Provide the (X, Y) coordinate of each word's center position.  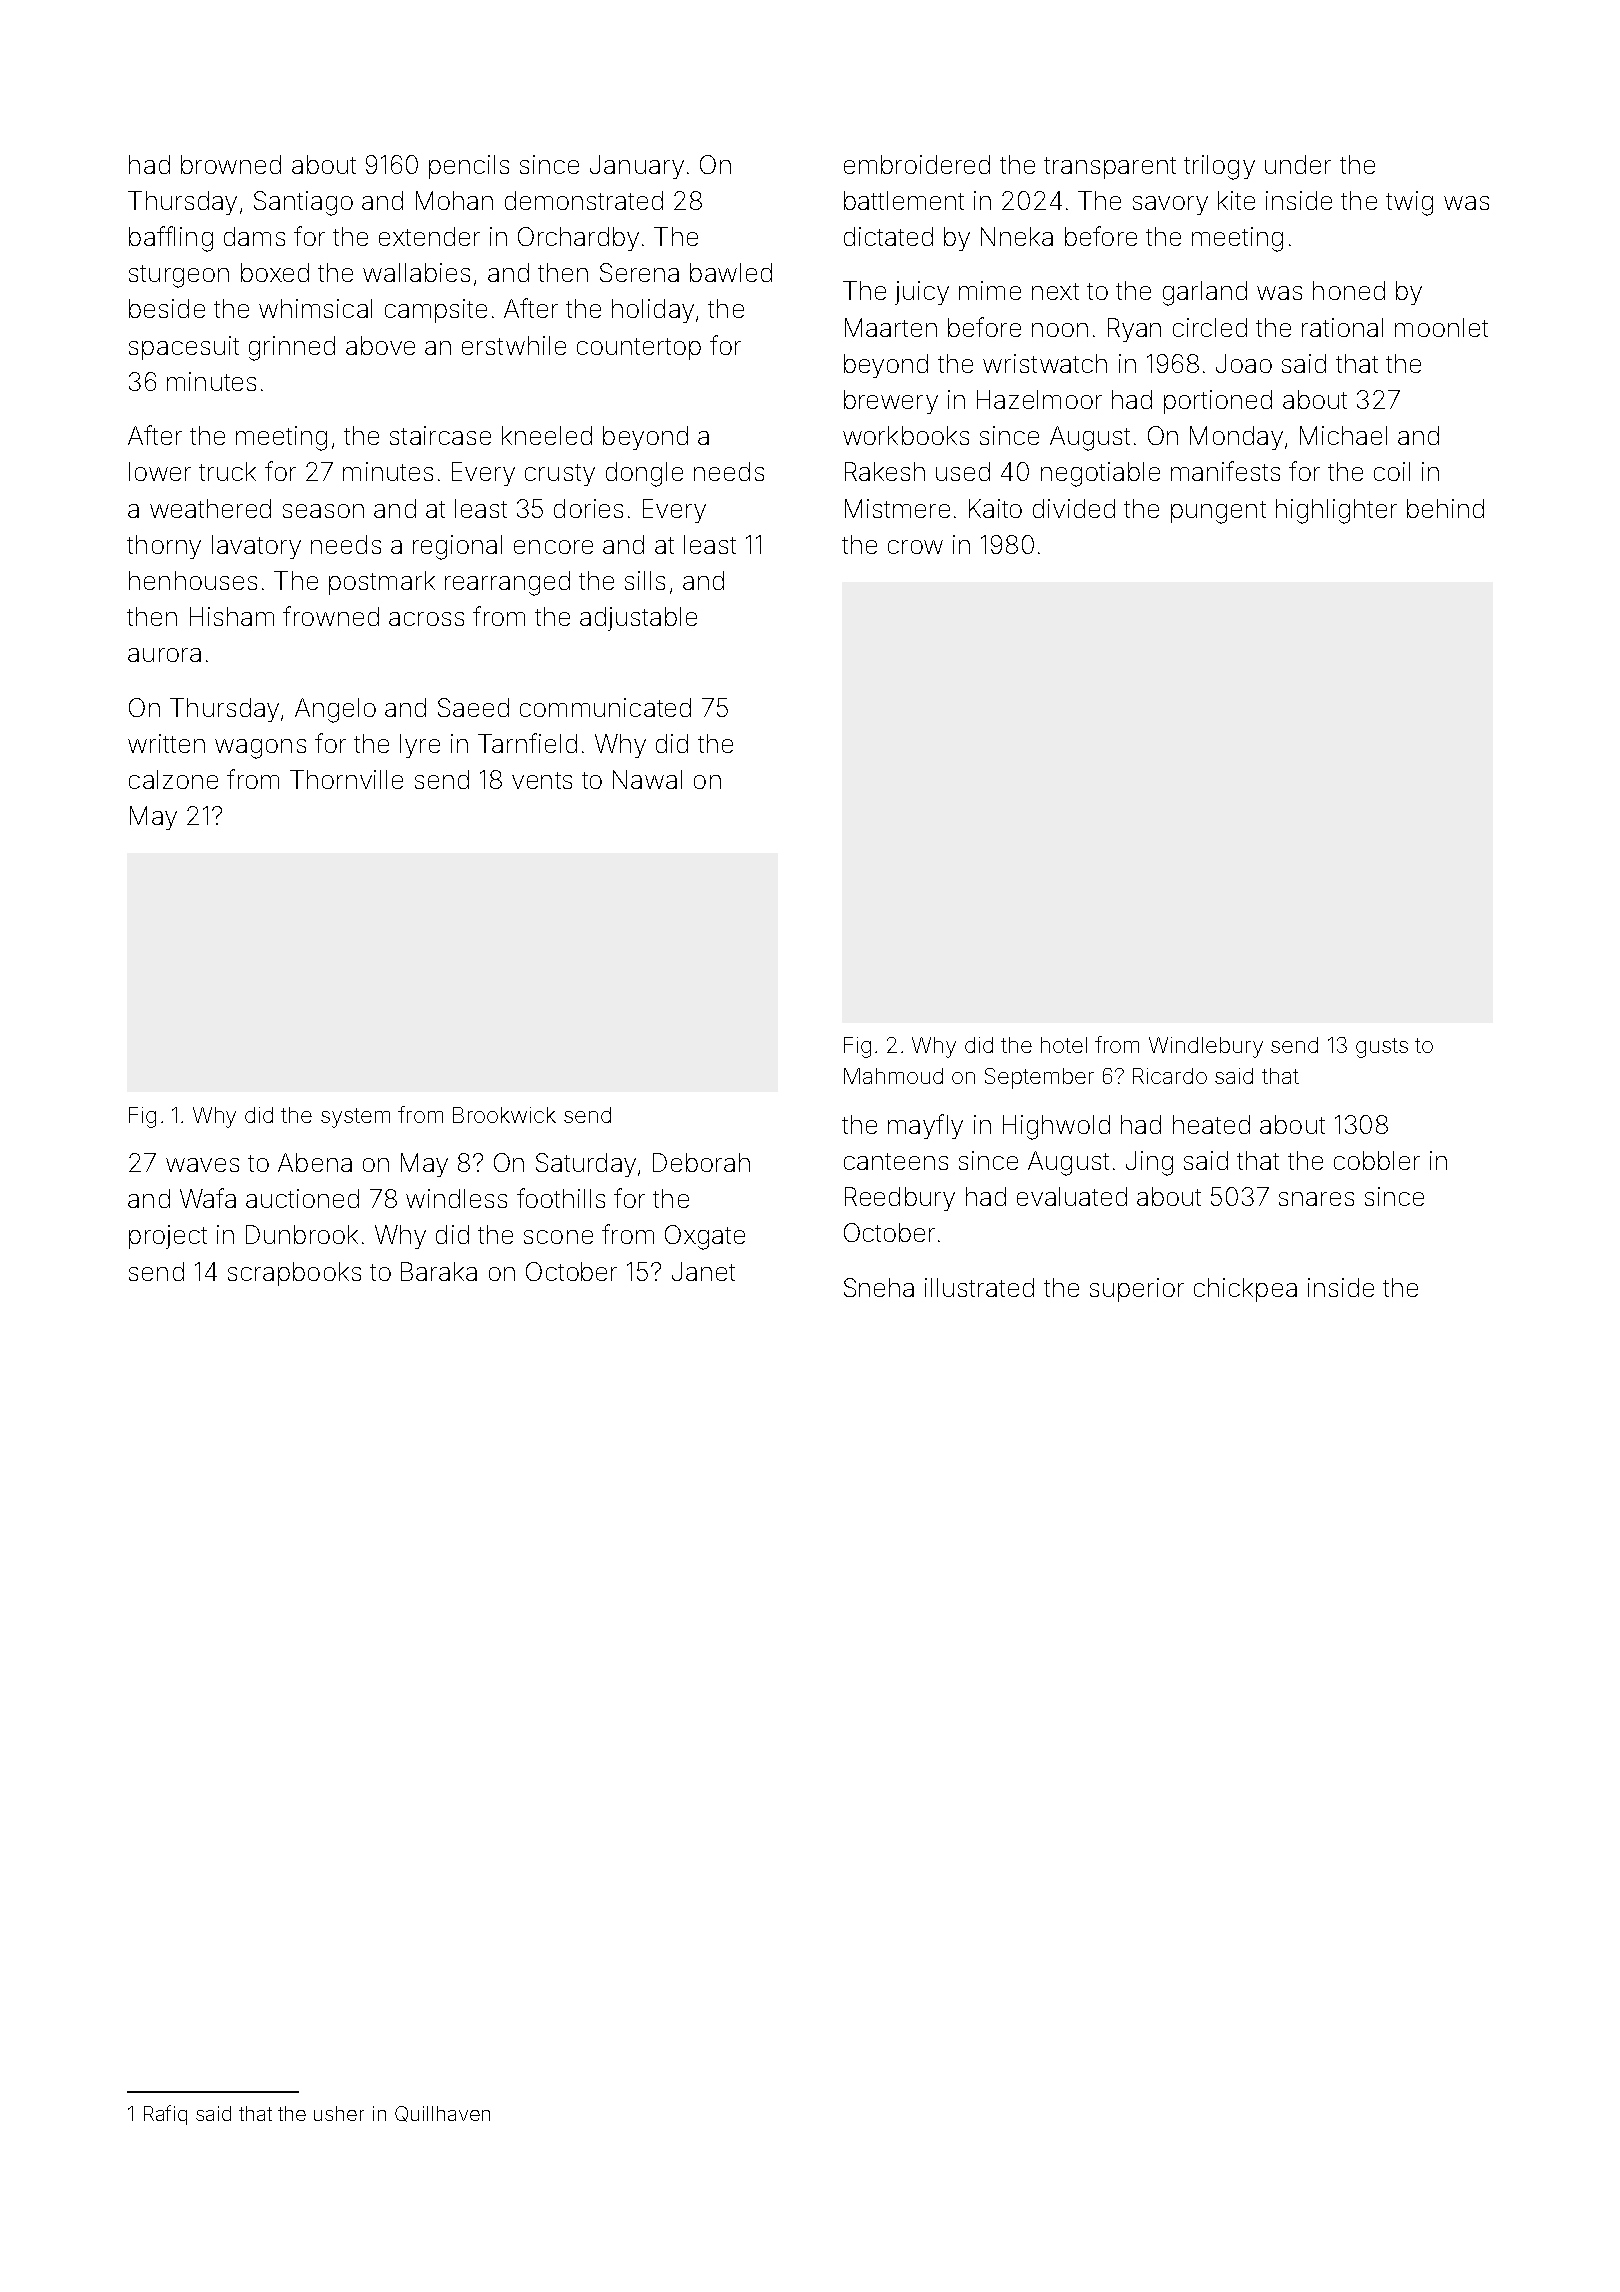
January (637, 167)
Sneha (879, 1287)
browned (231, 164)
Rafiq (165, 2115)
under (1298, 164)
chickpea (1245, 1290)
